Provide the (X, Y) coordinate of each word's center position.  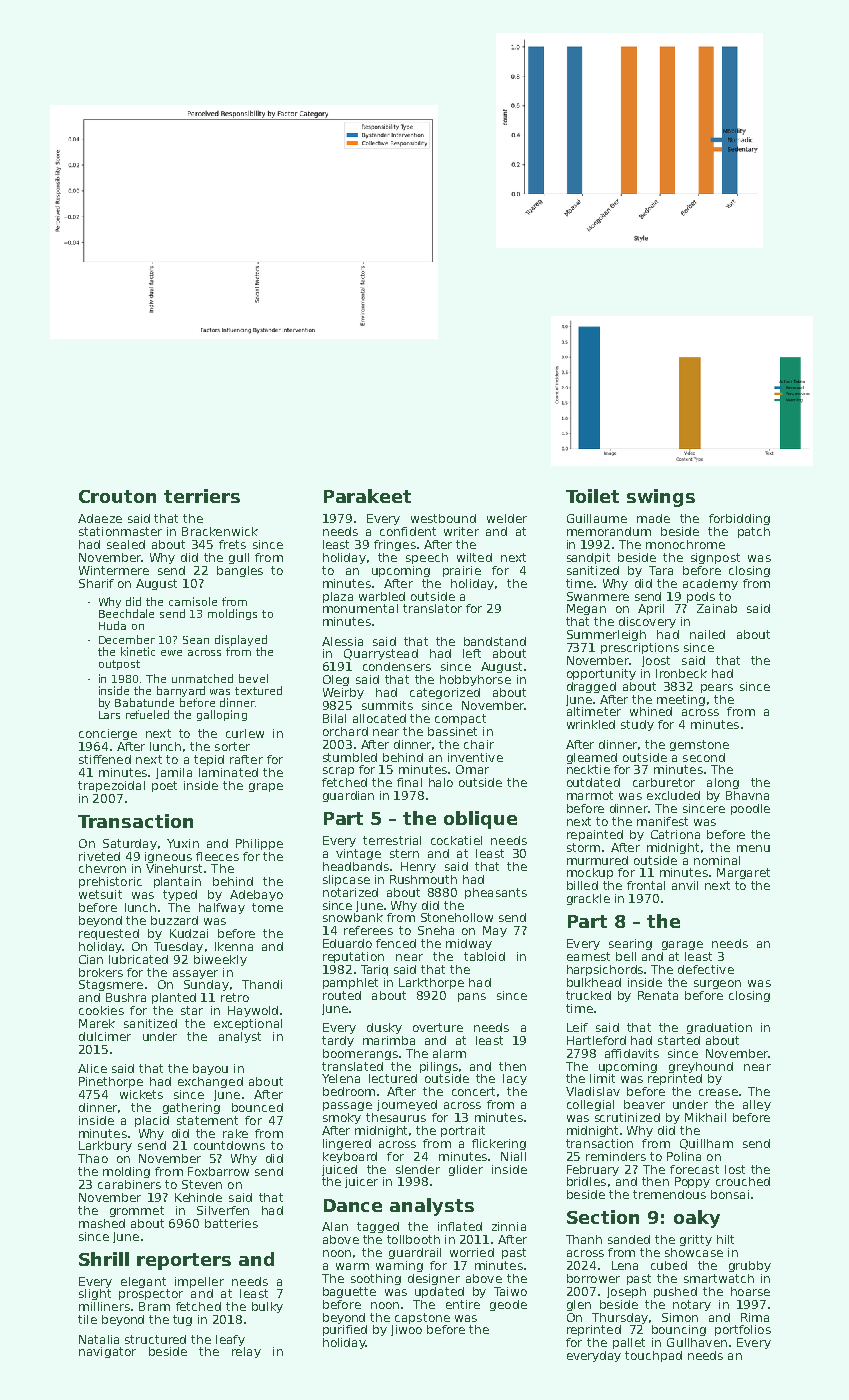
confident (408, 531)
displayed (241, 640)
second (704, 757)
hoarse (750, 1291)
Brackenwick (220, 531)
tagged (378, 1227)
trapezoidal (111, 786)
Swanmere (598, 596)
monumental (360, 608)
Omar (472, 769)
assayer (195, 974)
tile (87, 1319)
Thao (93, 1158)
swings (661, 498)
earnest (588, 956)
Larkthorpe (431, 983)
